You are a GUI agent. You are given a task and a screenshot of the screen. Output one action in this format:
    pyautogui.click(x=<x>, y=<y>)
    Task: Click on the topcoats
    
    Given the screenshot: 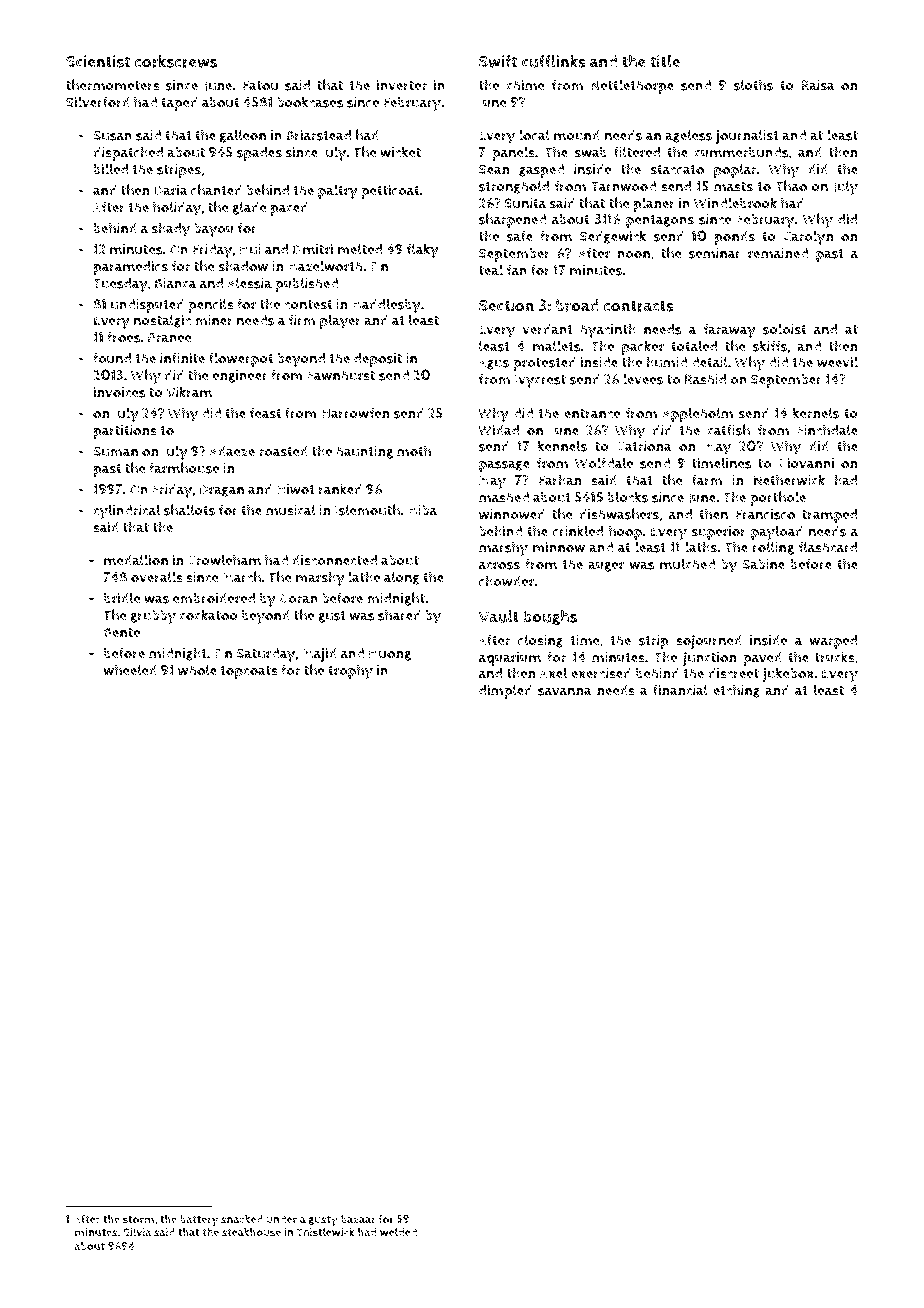 What is the action you would take?
    pyautogui.click(x=249, y=672)
